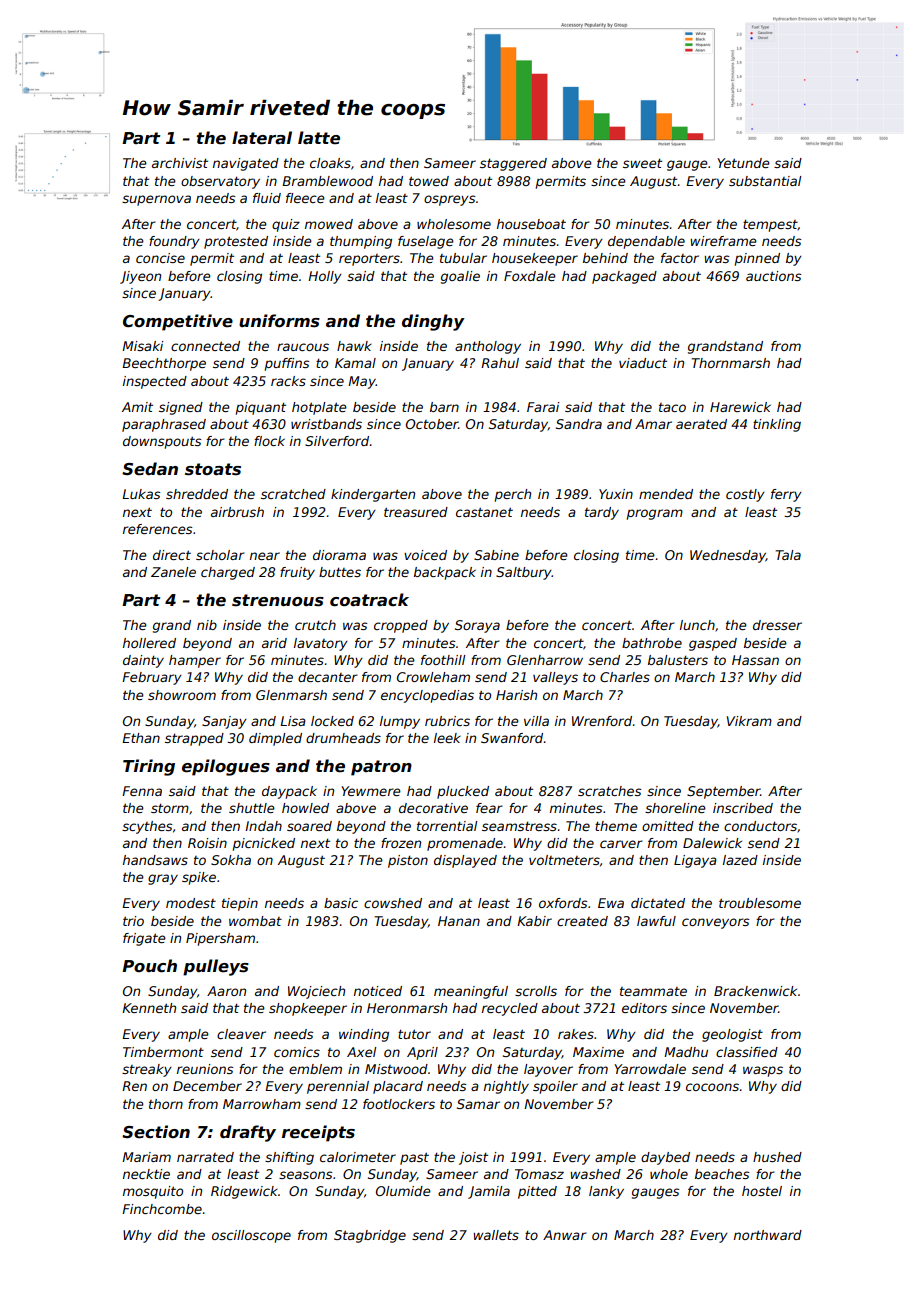  Describe the element at coordinates (173, 572) in the page. I see `Zanele` at that location.
